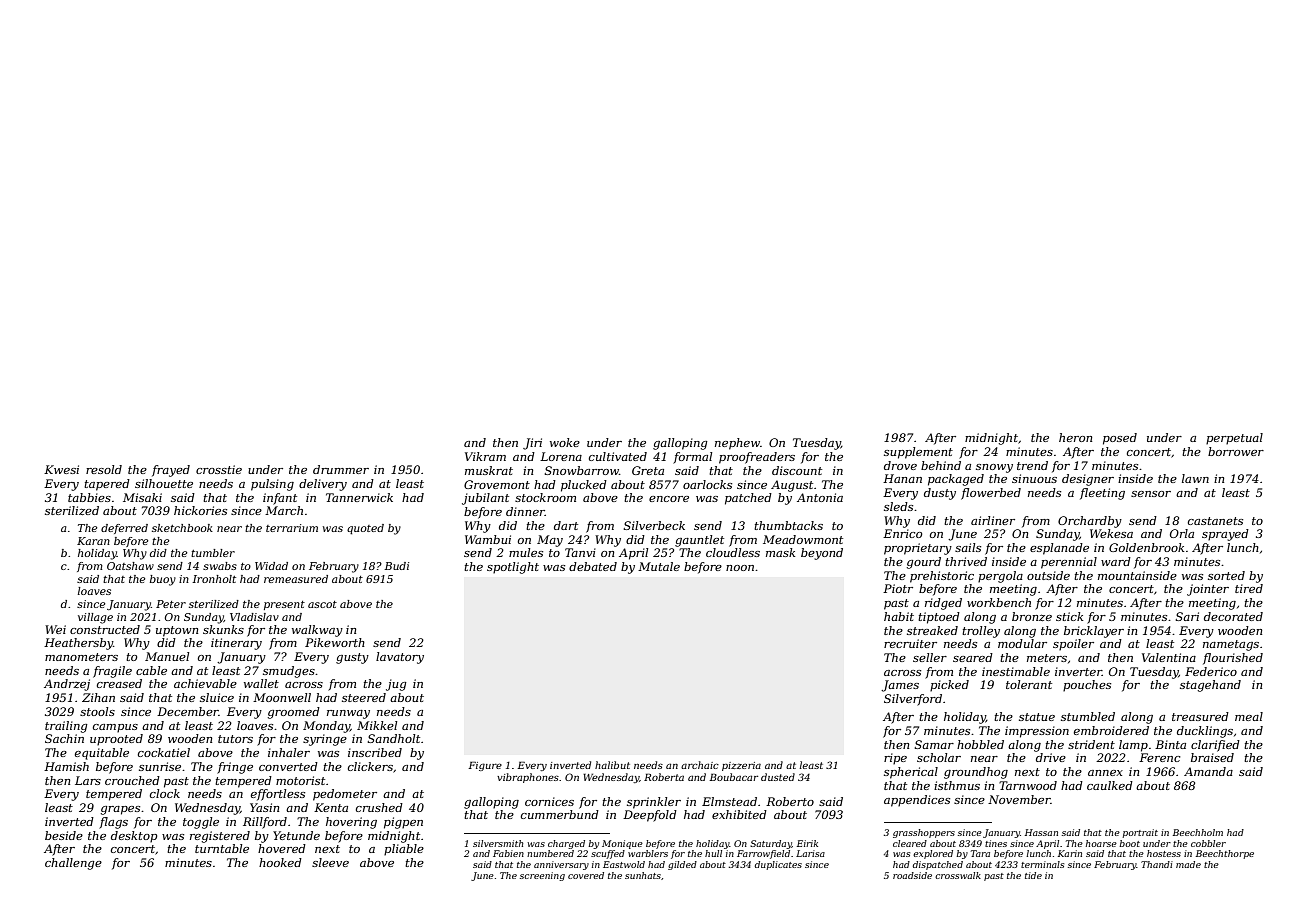 Image resolution: width=1308 pixels, height=924 pixels. I want to click on tutors, so click(235, 739).
